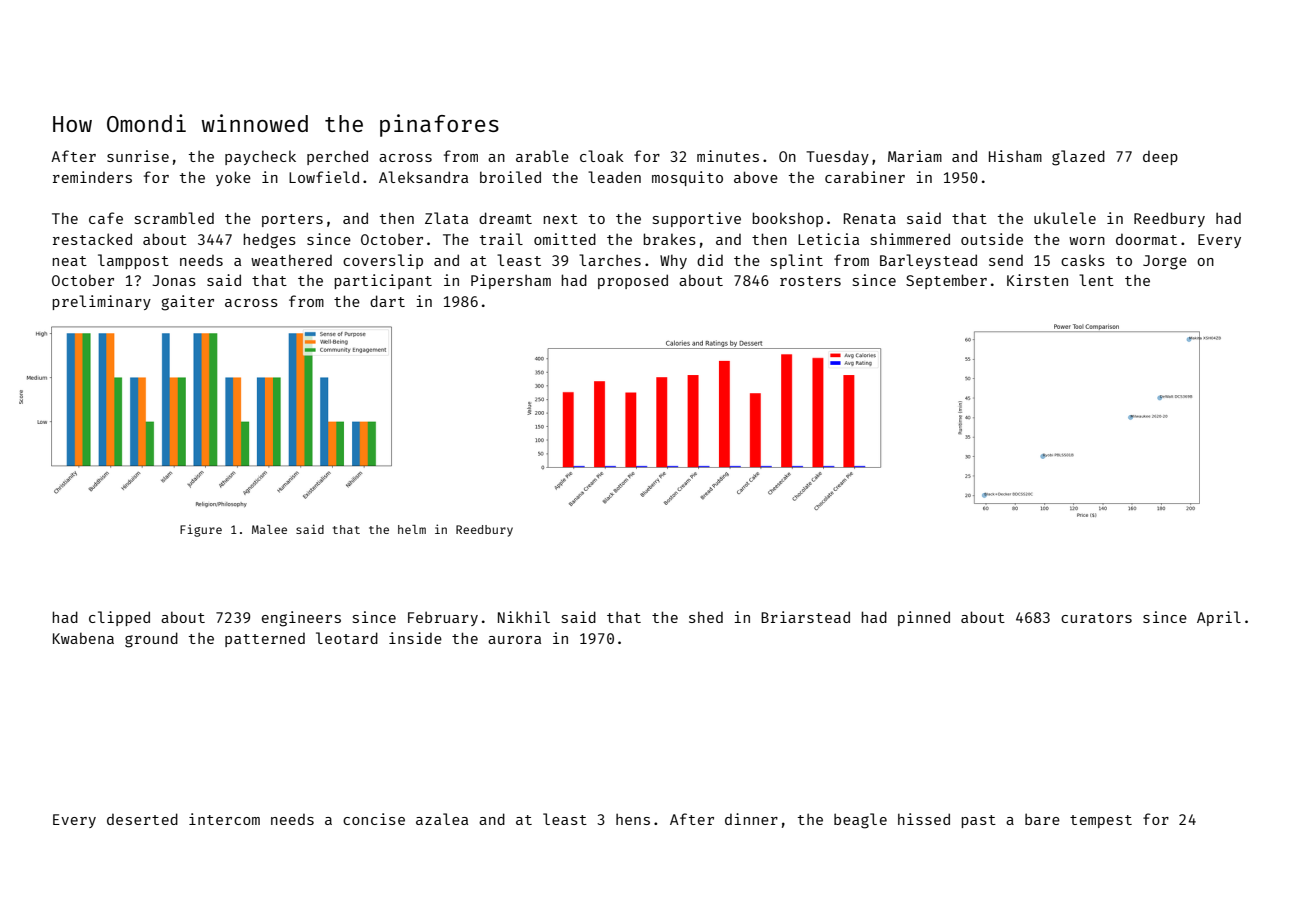 This document has width=1308, height=924. What do you see at coordinates (1096, 618) in the document?
I see `curators` at bounding box center [1096, 618].
